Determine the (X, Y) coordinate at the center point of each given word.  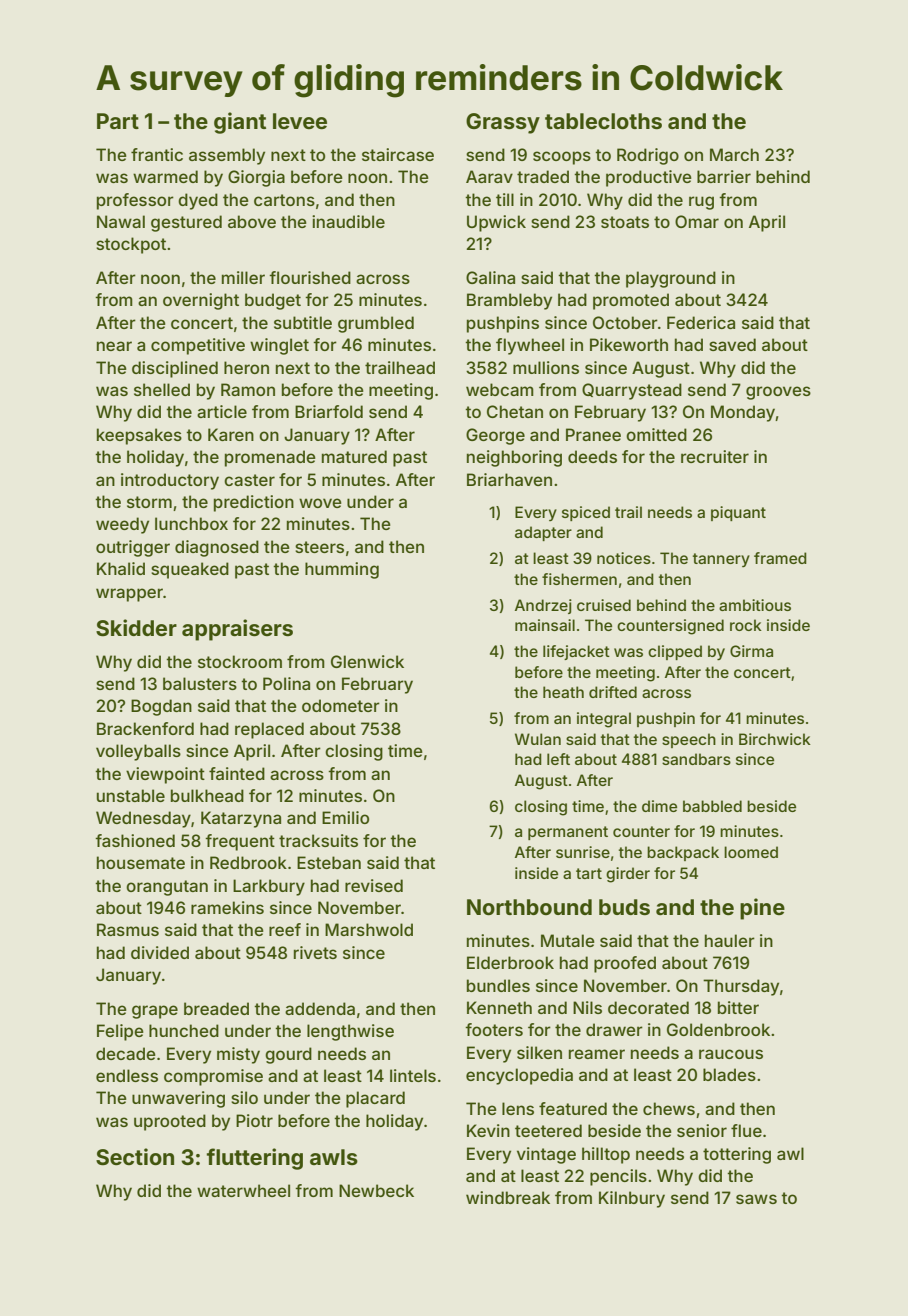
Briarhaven (509, 479)
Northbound (529, 907)
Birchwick (775, 739)
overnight (201, 301)
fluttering (255, 1159)
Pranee (593, 434)
